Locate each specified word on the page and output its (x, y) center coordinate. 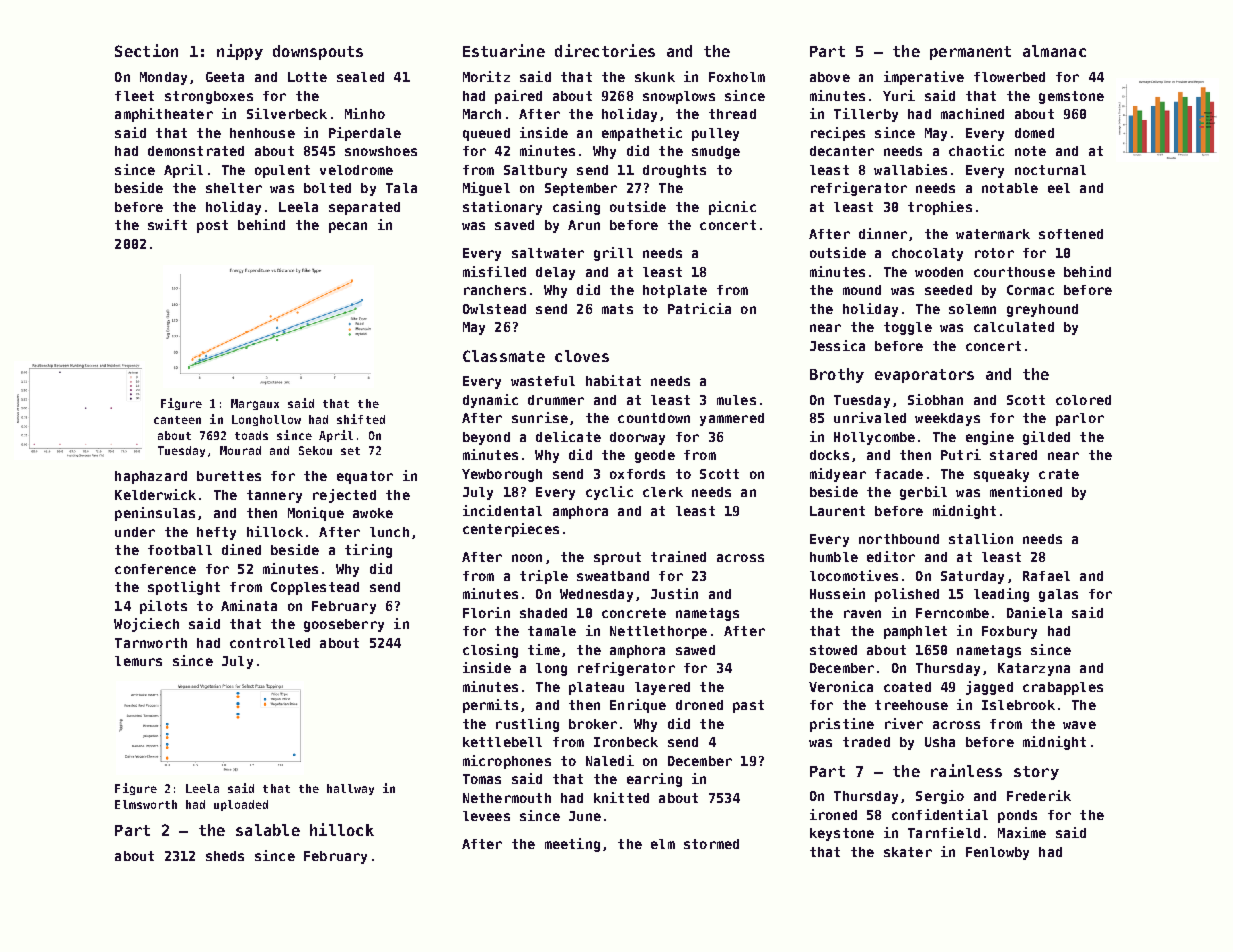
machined (972, 113)
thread (732, 114)
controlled (270, 643)
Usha (940, 742)
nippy (240, 52)
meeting (572, 845)
